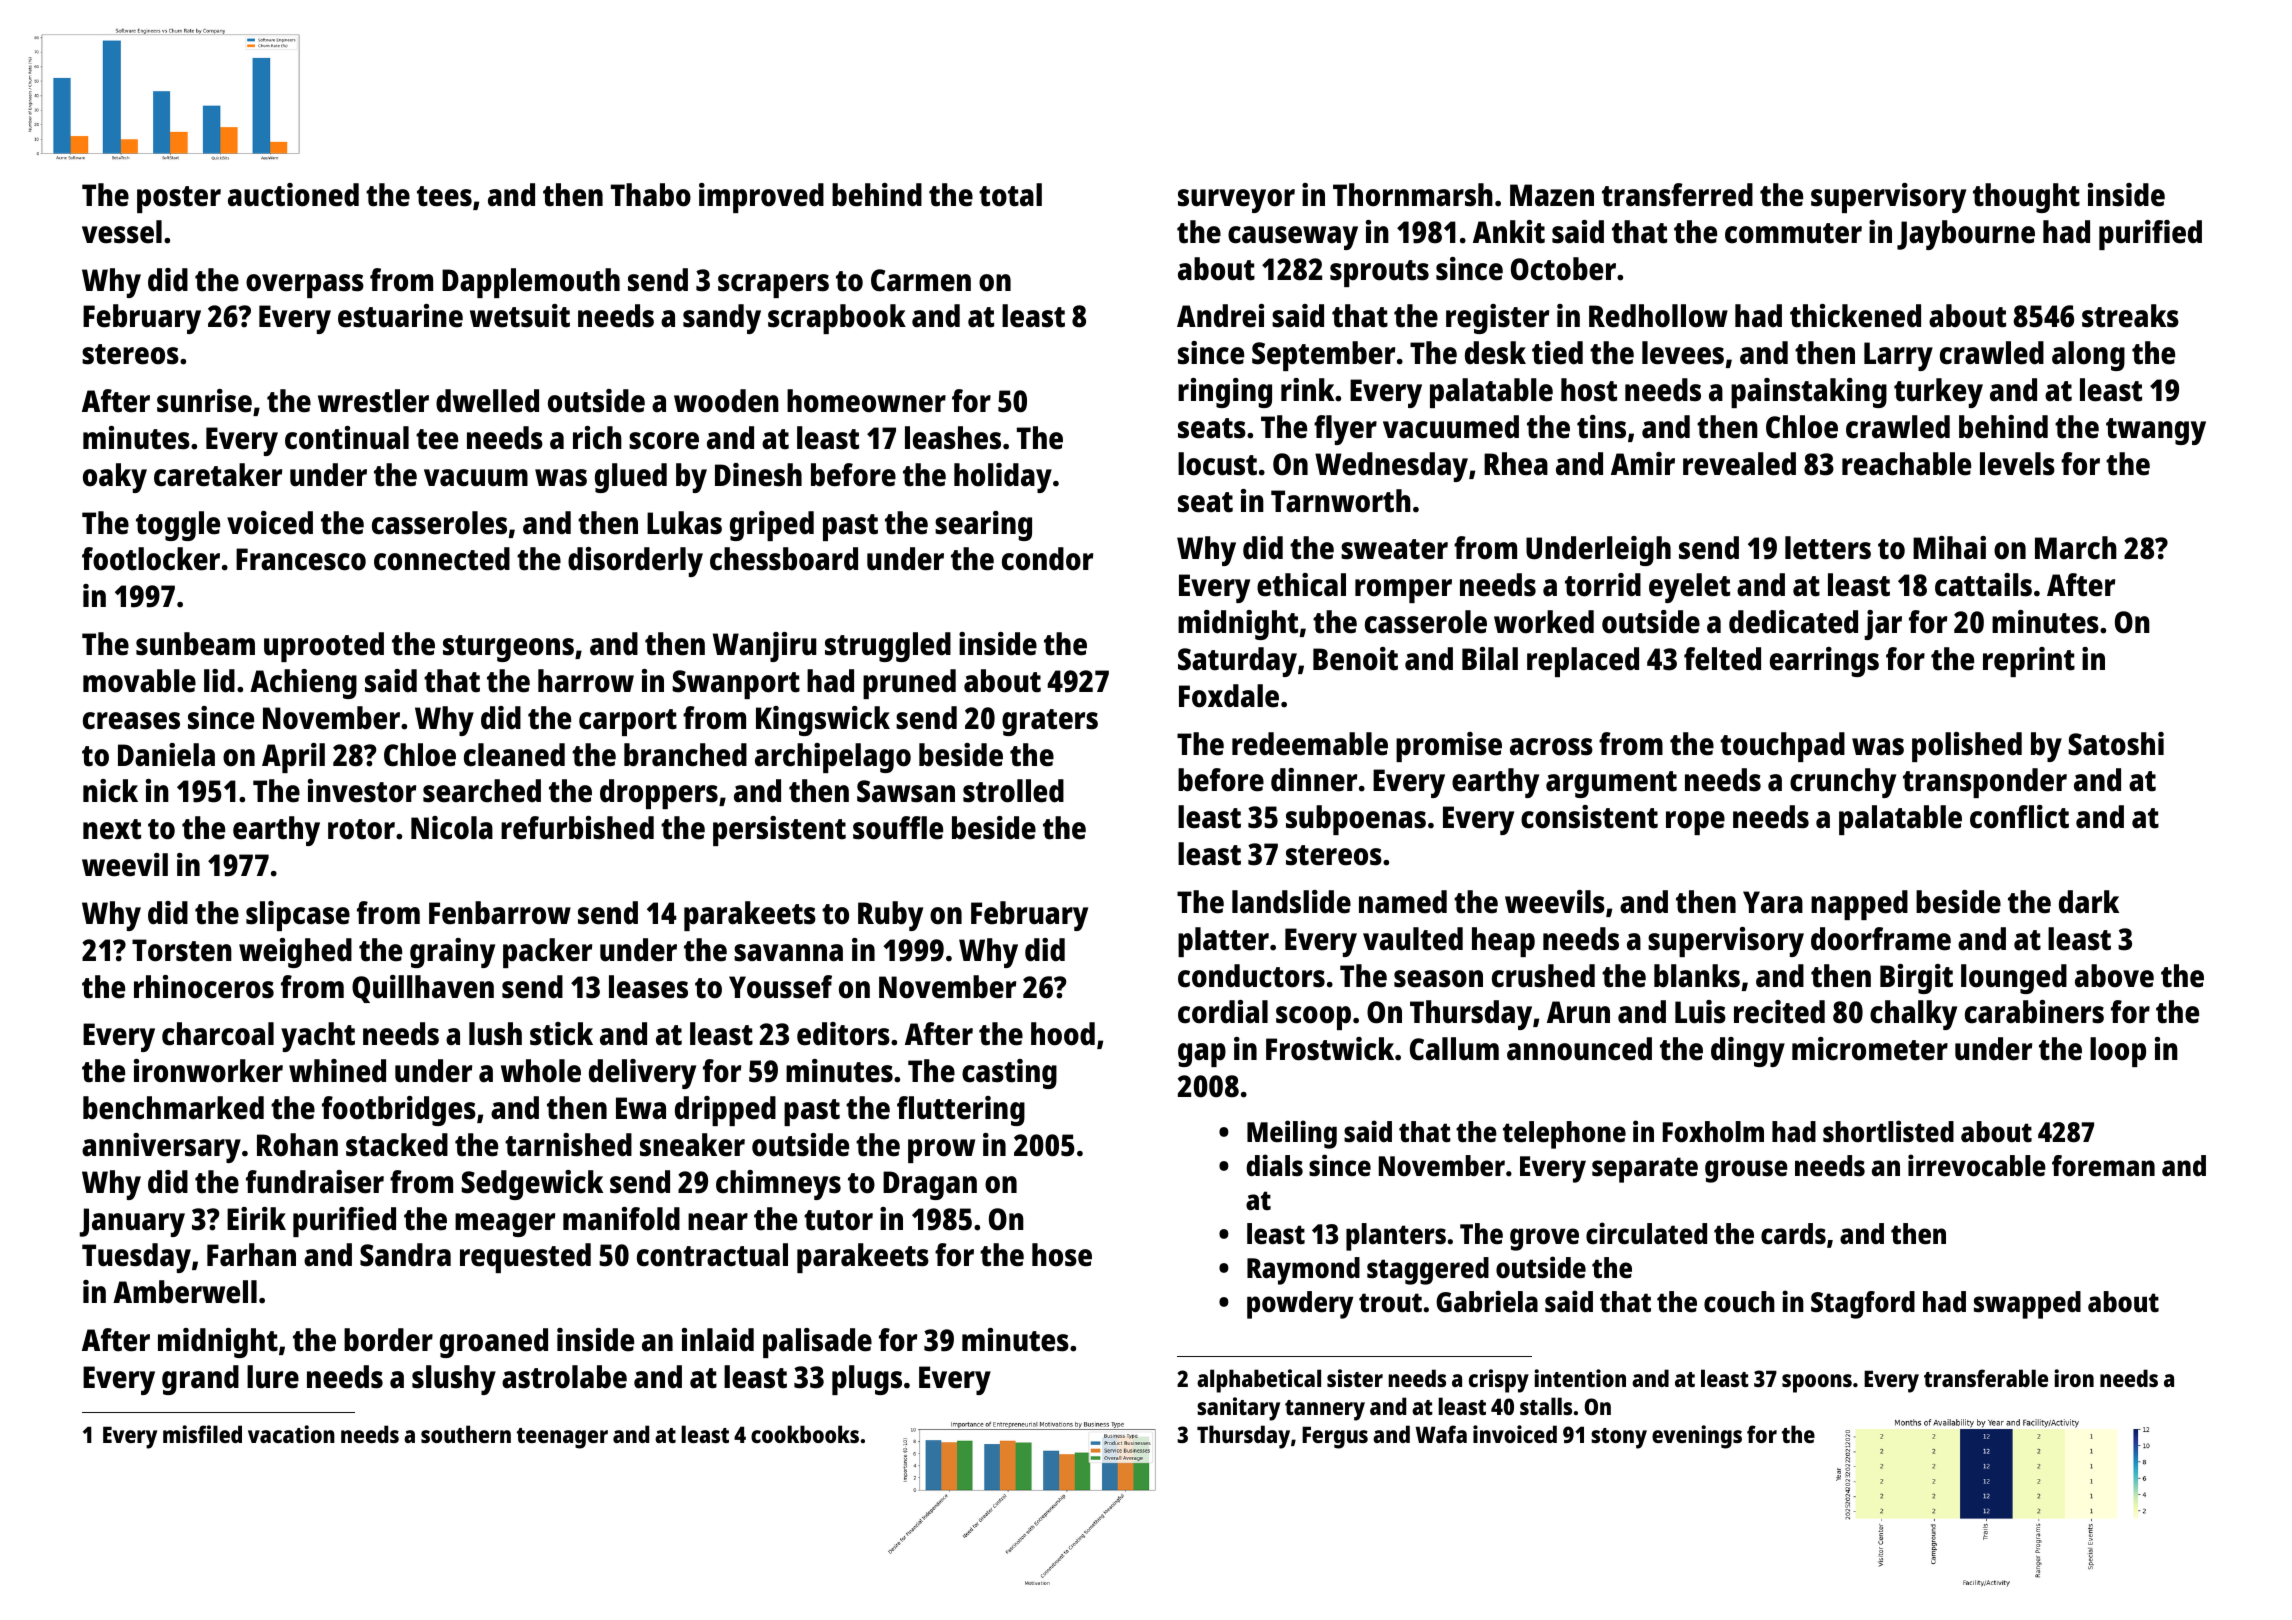 The image size is (2292, 1620). Describe the element at coordinates (2118, 1052) in the document. I see `loop` at that location.
